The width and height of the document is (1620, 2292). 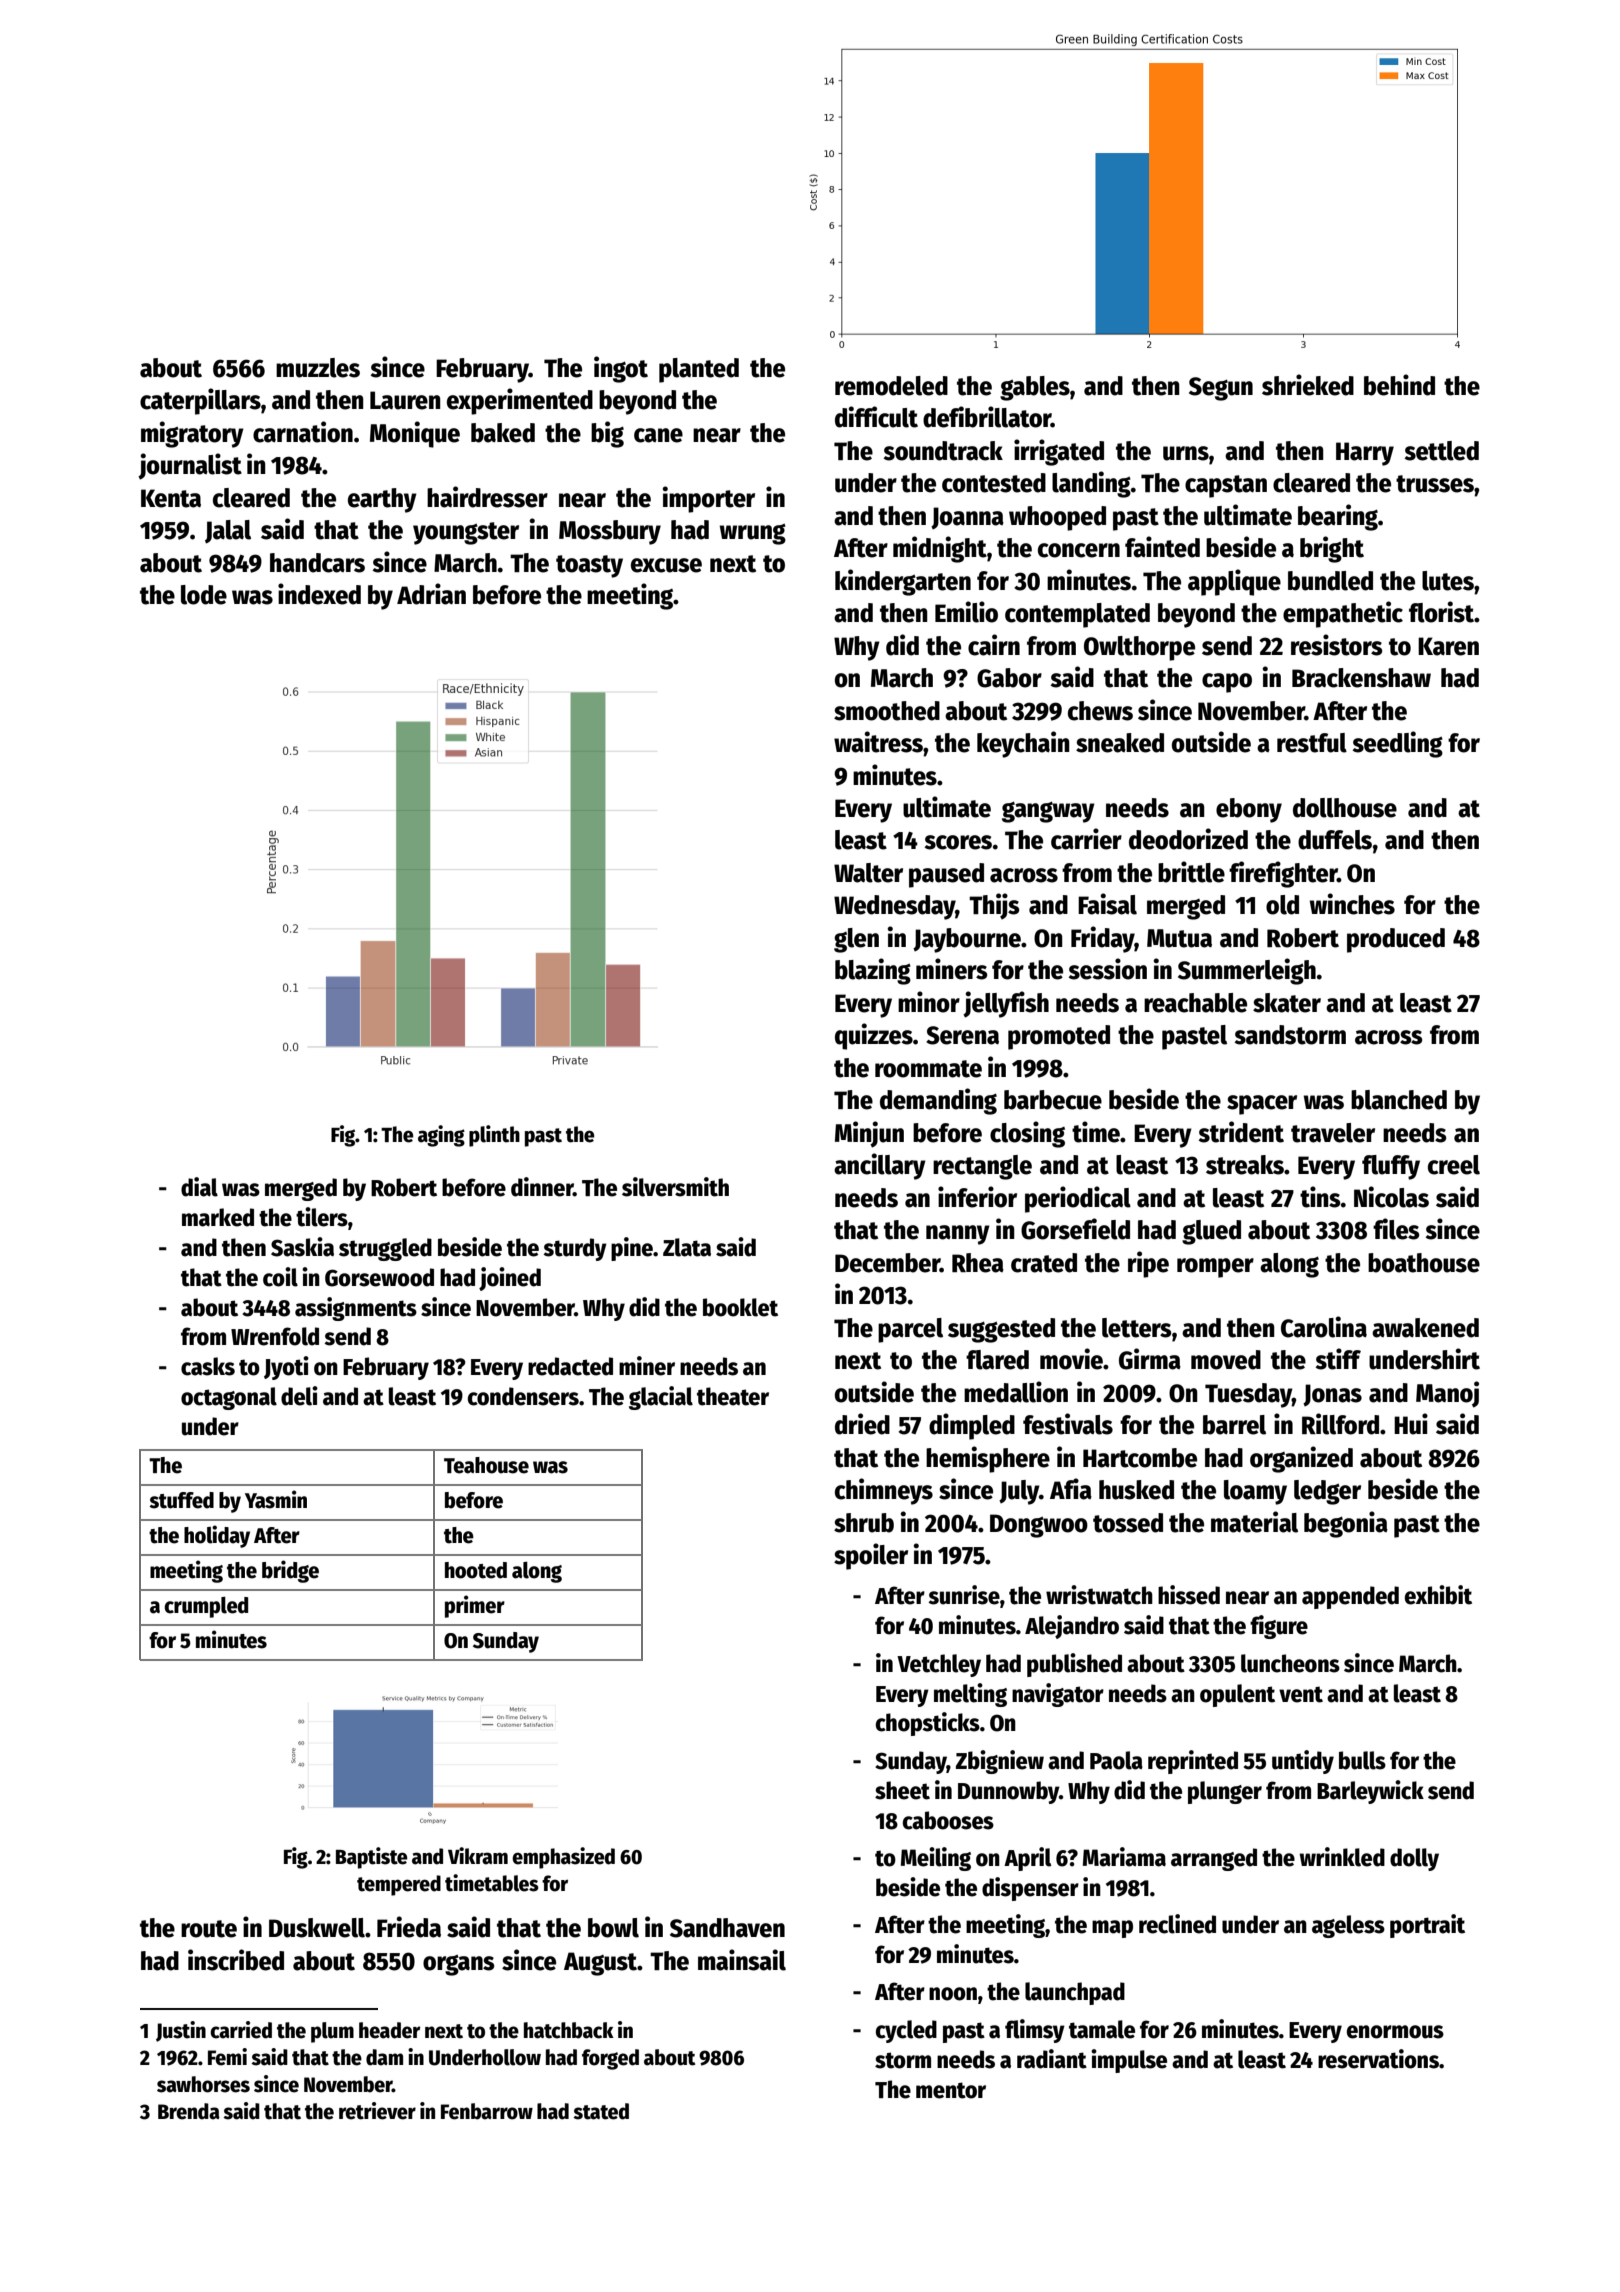 What do you see at coordinates (303, 432) in the document?
I see `carnation` at bounding box center [303, 432].
